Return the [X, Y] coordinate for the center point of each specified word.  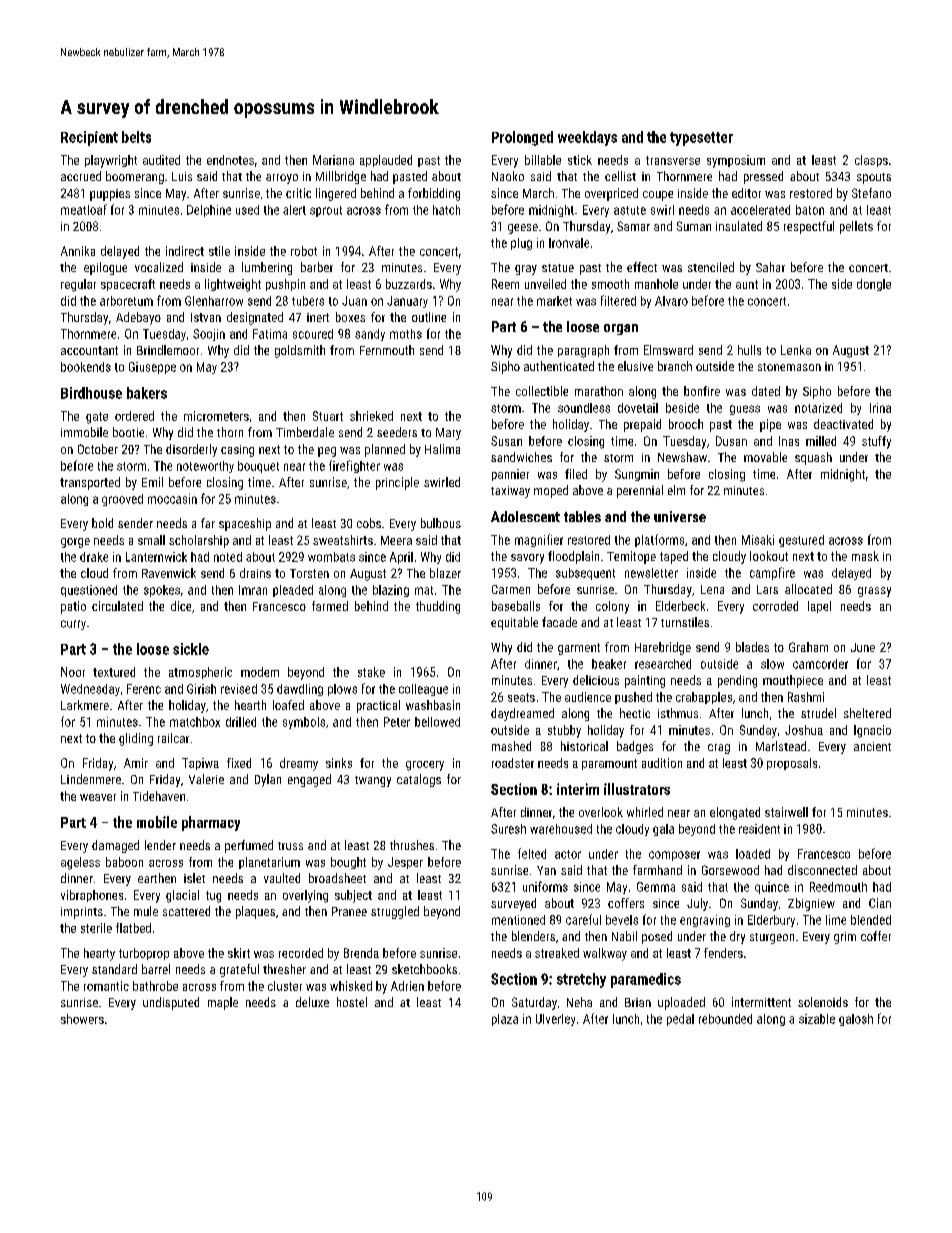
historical [584, 746]
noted [228, 557]
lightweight [233, 285]
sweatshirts [343, 540]
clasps [871, 161]
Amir [136, 763]
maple [223, 1003]
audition [662, 763]
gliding [136, 739]
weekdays [587, 138]
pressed [763, 177]
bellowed [437, 722]
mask [865, 556]
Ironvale [569, 243]
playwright [111, 161]
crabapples [704, 698]
